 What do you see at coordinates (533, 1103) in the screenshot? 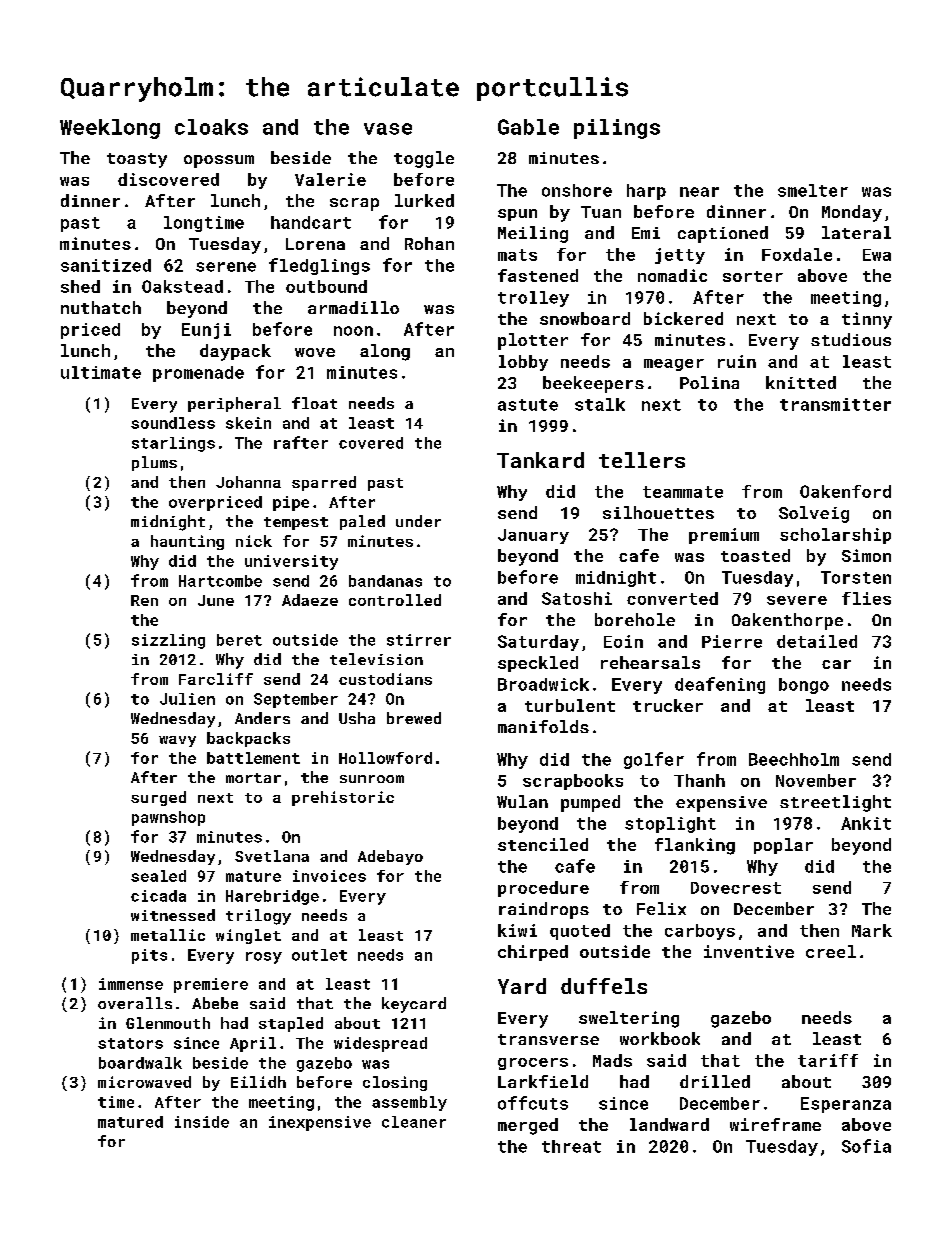
I see `offcuts` at bounding box center [533, 1103].
